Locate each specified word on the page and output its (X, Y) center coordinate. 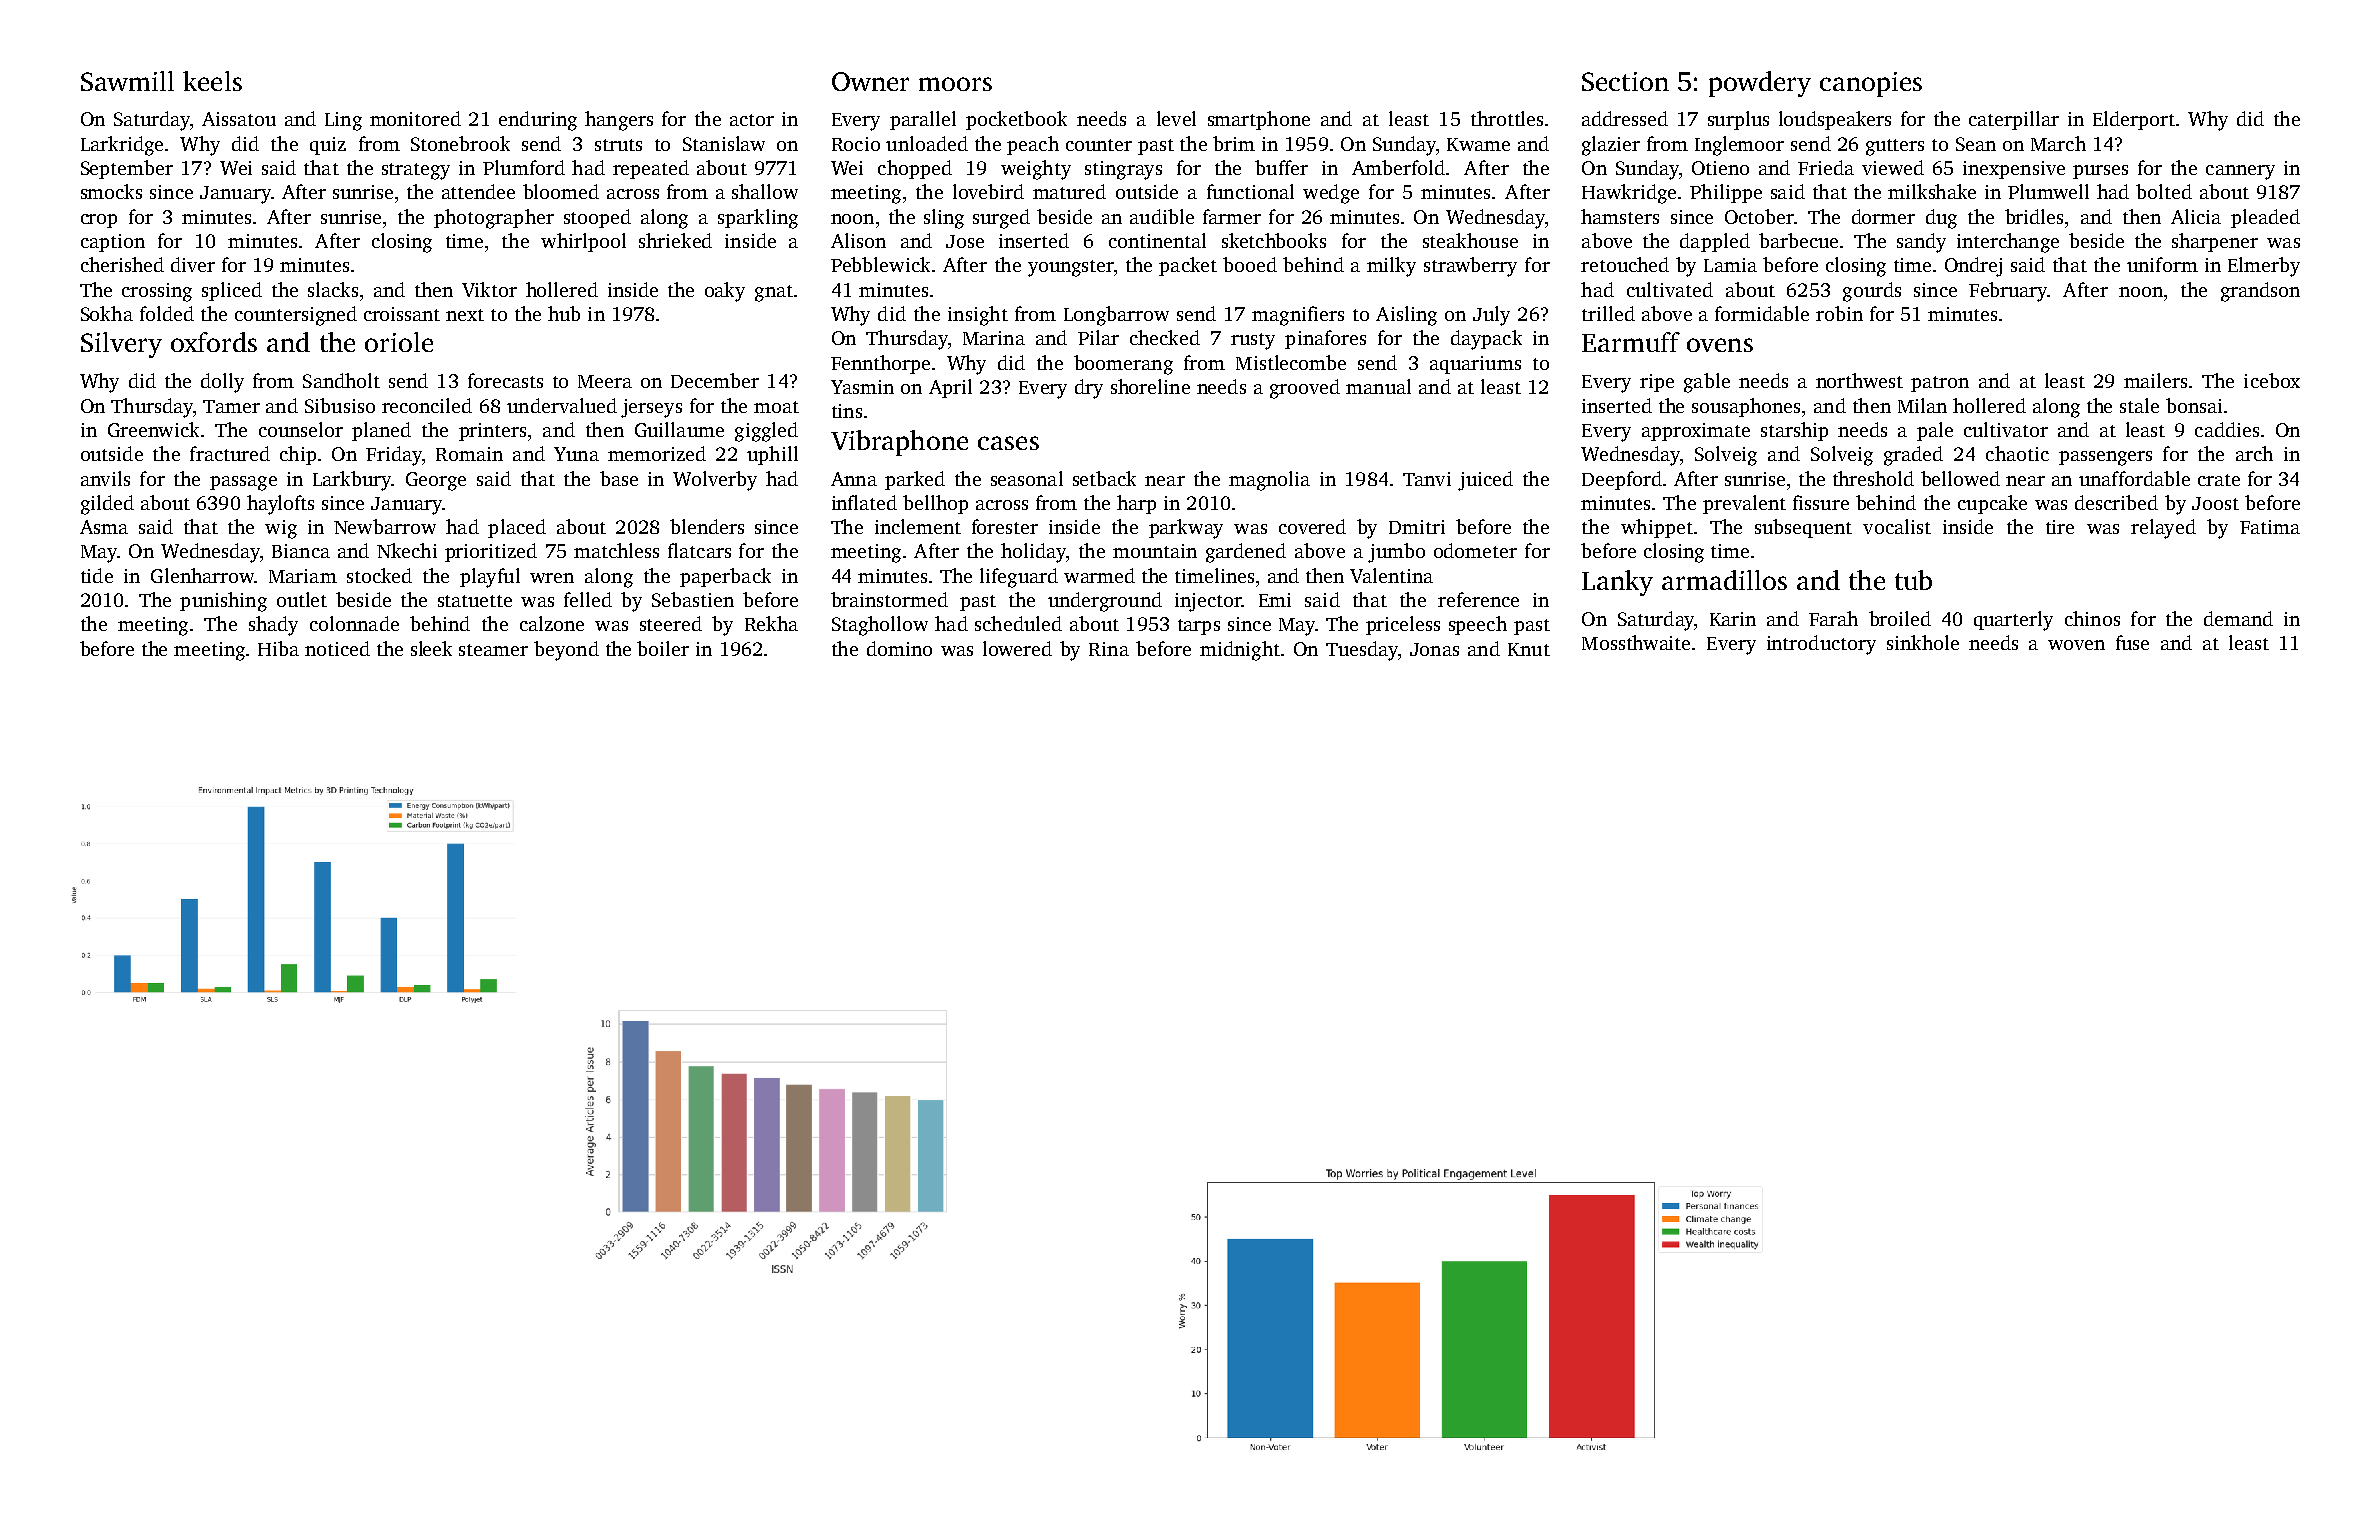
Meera (605, 381)
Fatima (2270, 527)
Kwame (1478, 144)
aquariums (1475, 365)
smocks (111, 191)
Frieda (1826, 167)
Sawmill (127, 81)
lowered (1017, 648)
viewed (1893, 167)
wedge (1331, 194)
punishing (223, 602)
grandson (2260, 292)
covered (1312, 526)
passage (243, 483)
